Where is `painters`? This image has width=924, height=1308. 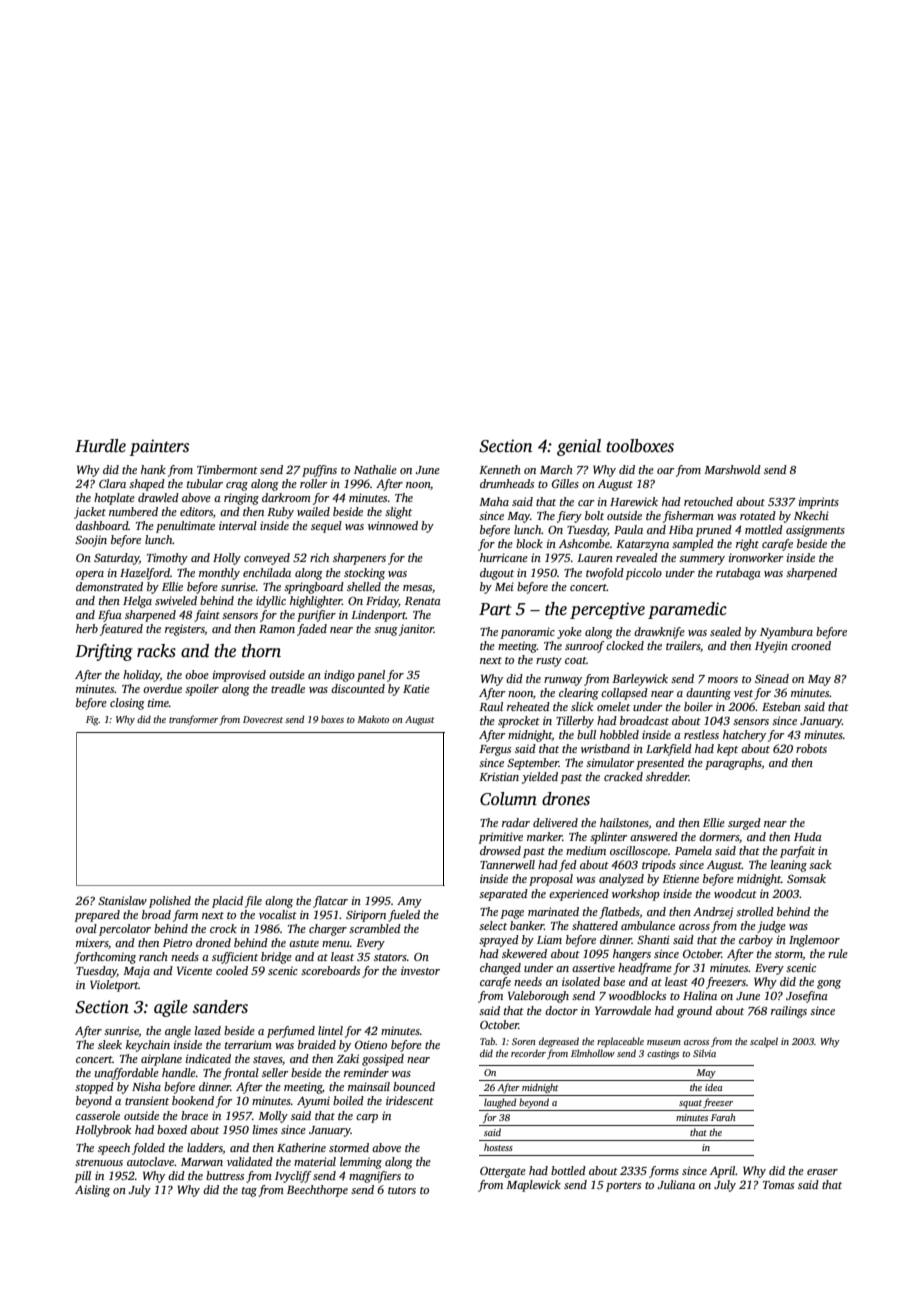 painters is located at coordinates (159, 447).
